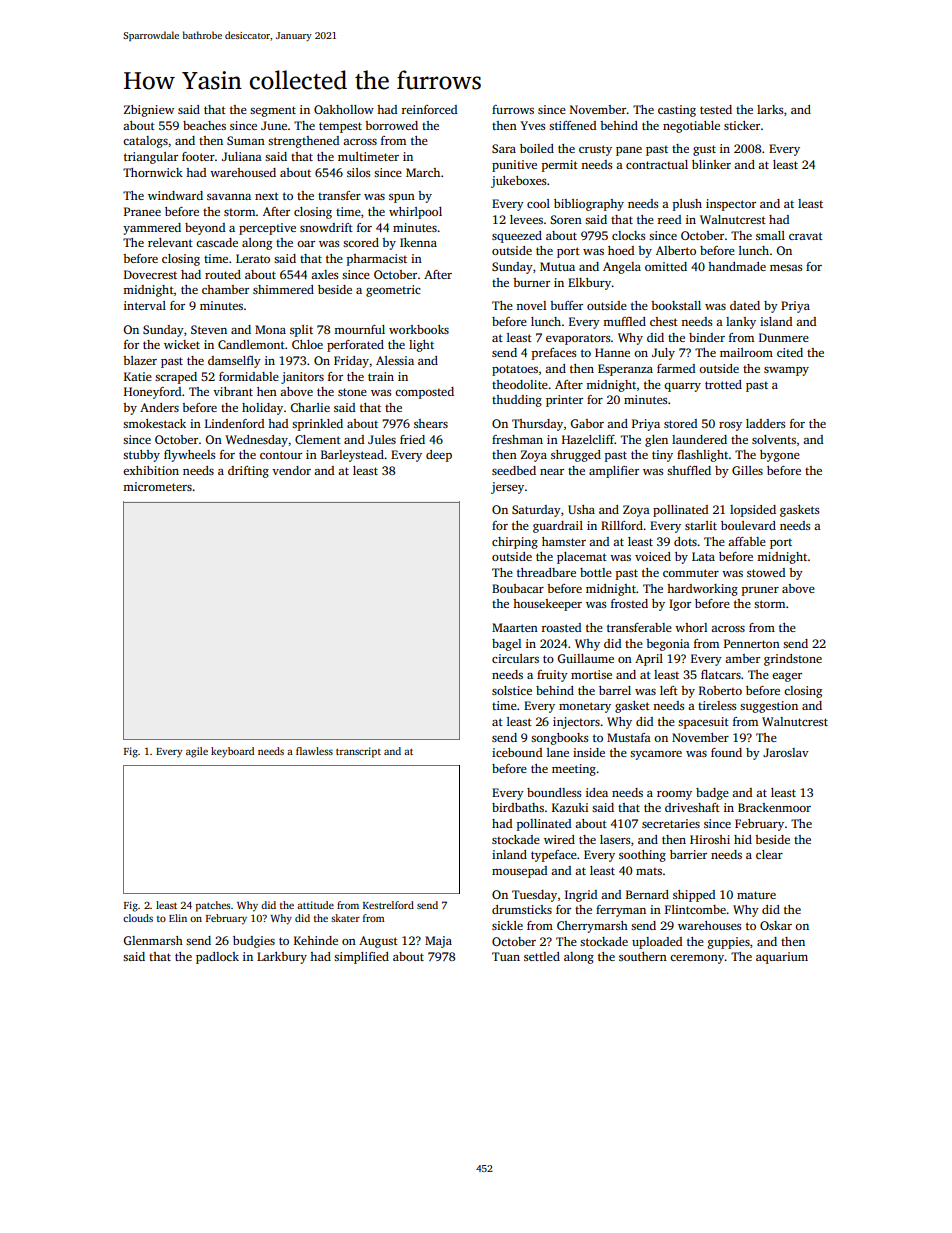 The width and height of the screenshot is (952, 1233). Describe the element at coordinates (391, 125) in the screenshot. I see `borrowed` at that location.
